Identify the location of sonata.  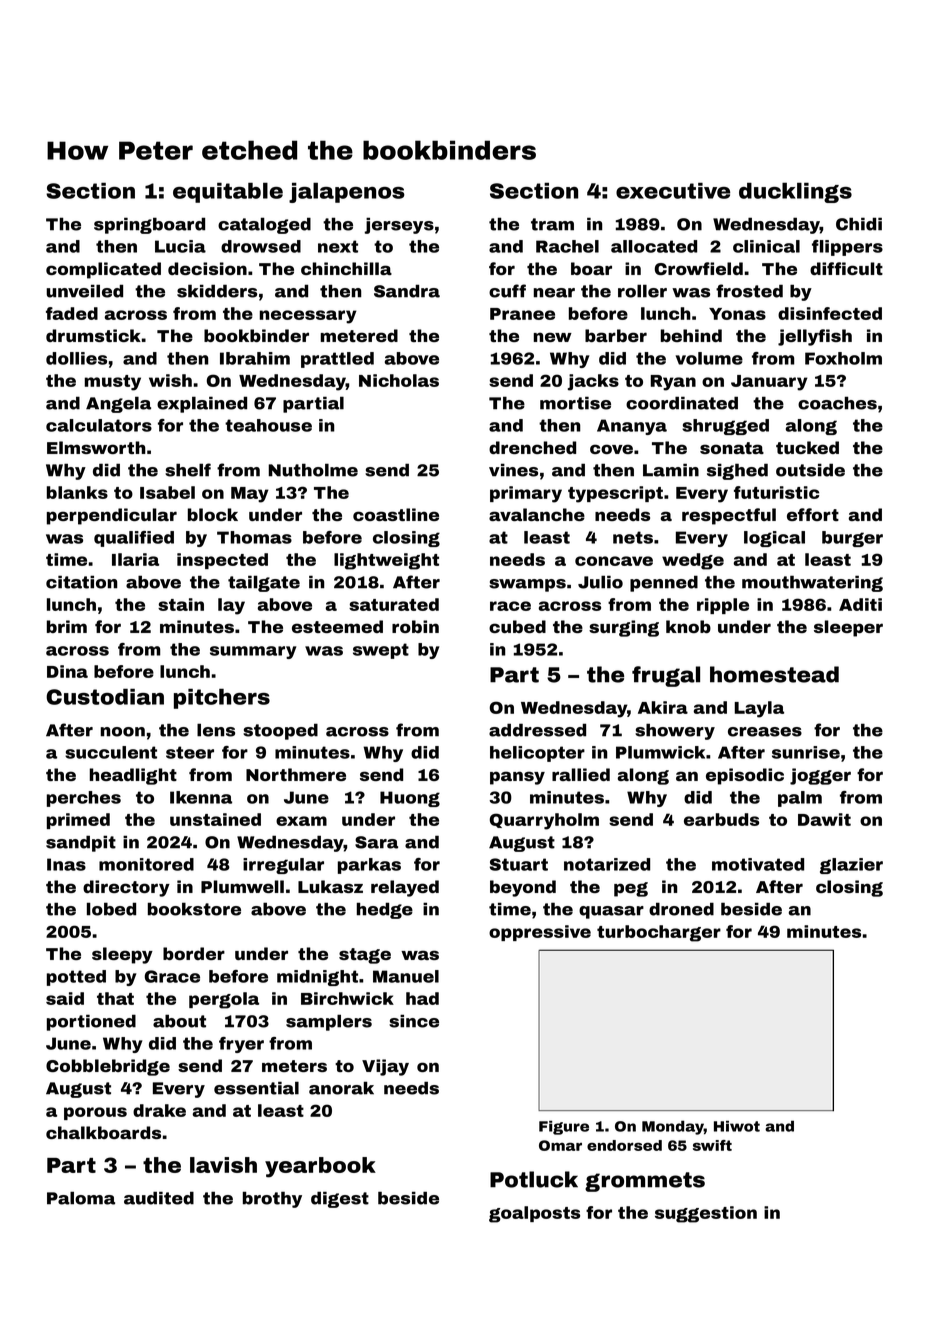
(732, 448).
